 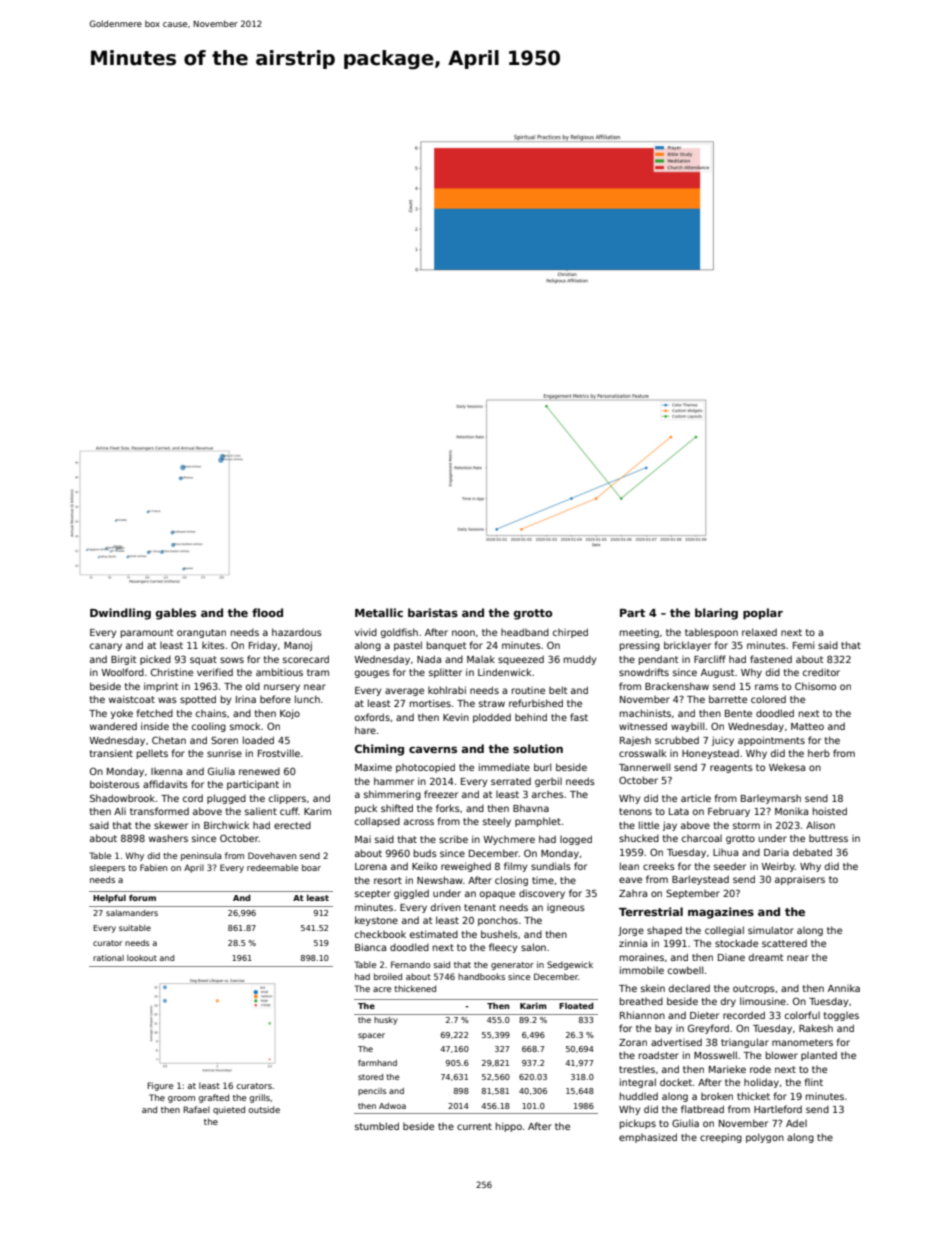 I want to click on affidavits, so click(x=165, y=784).
